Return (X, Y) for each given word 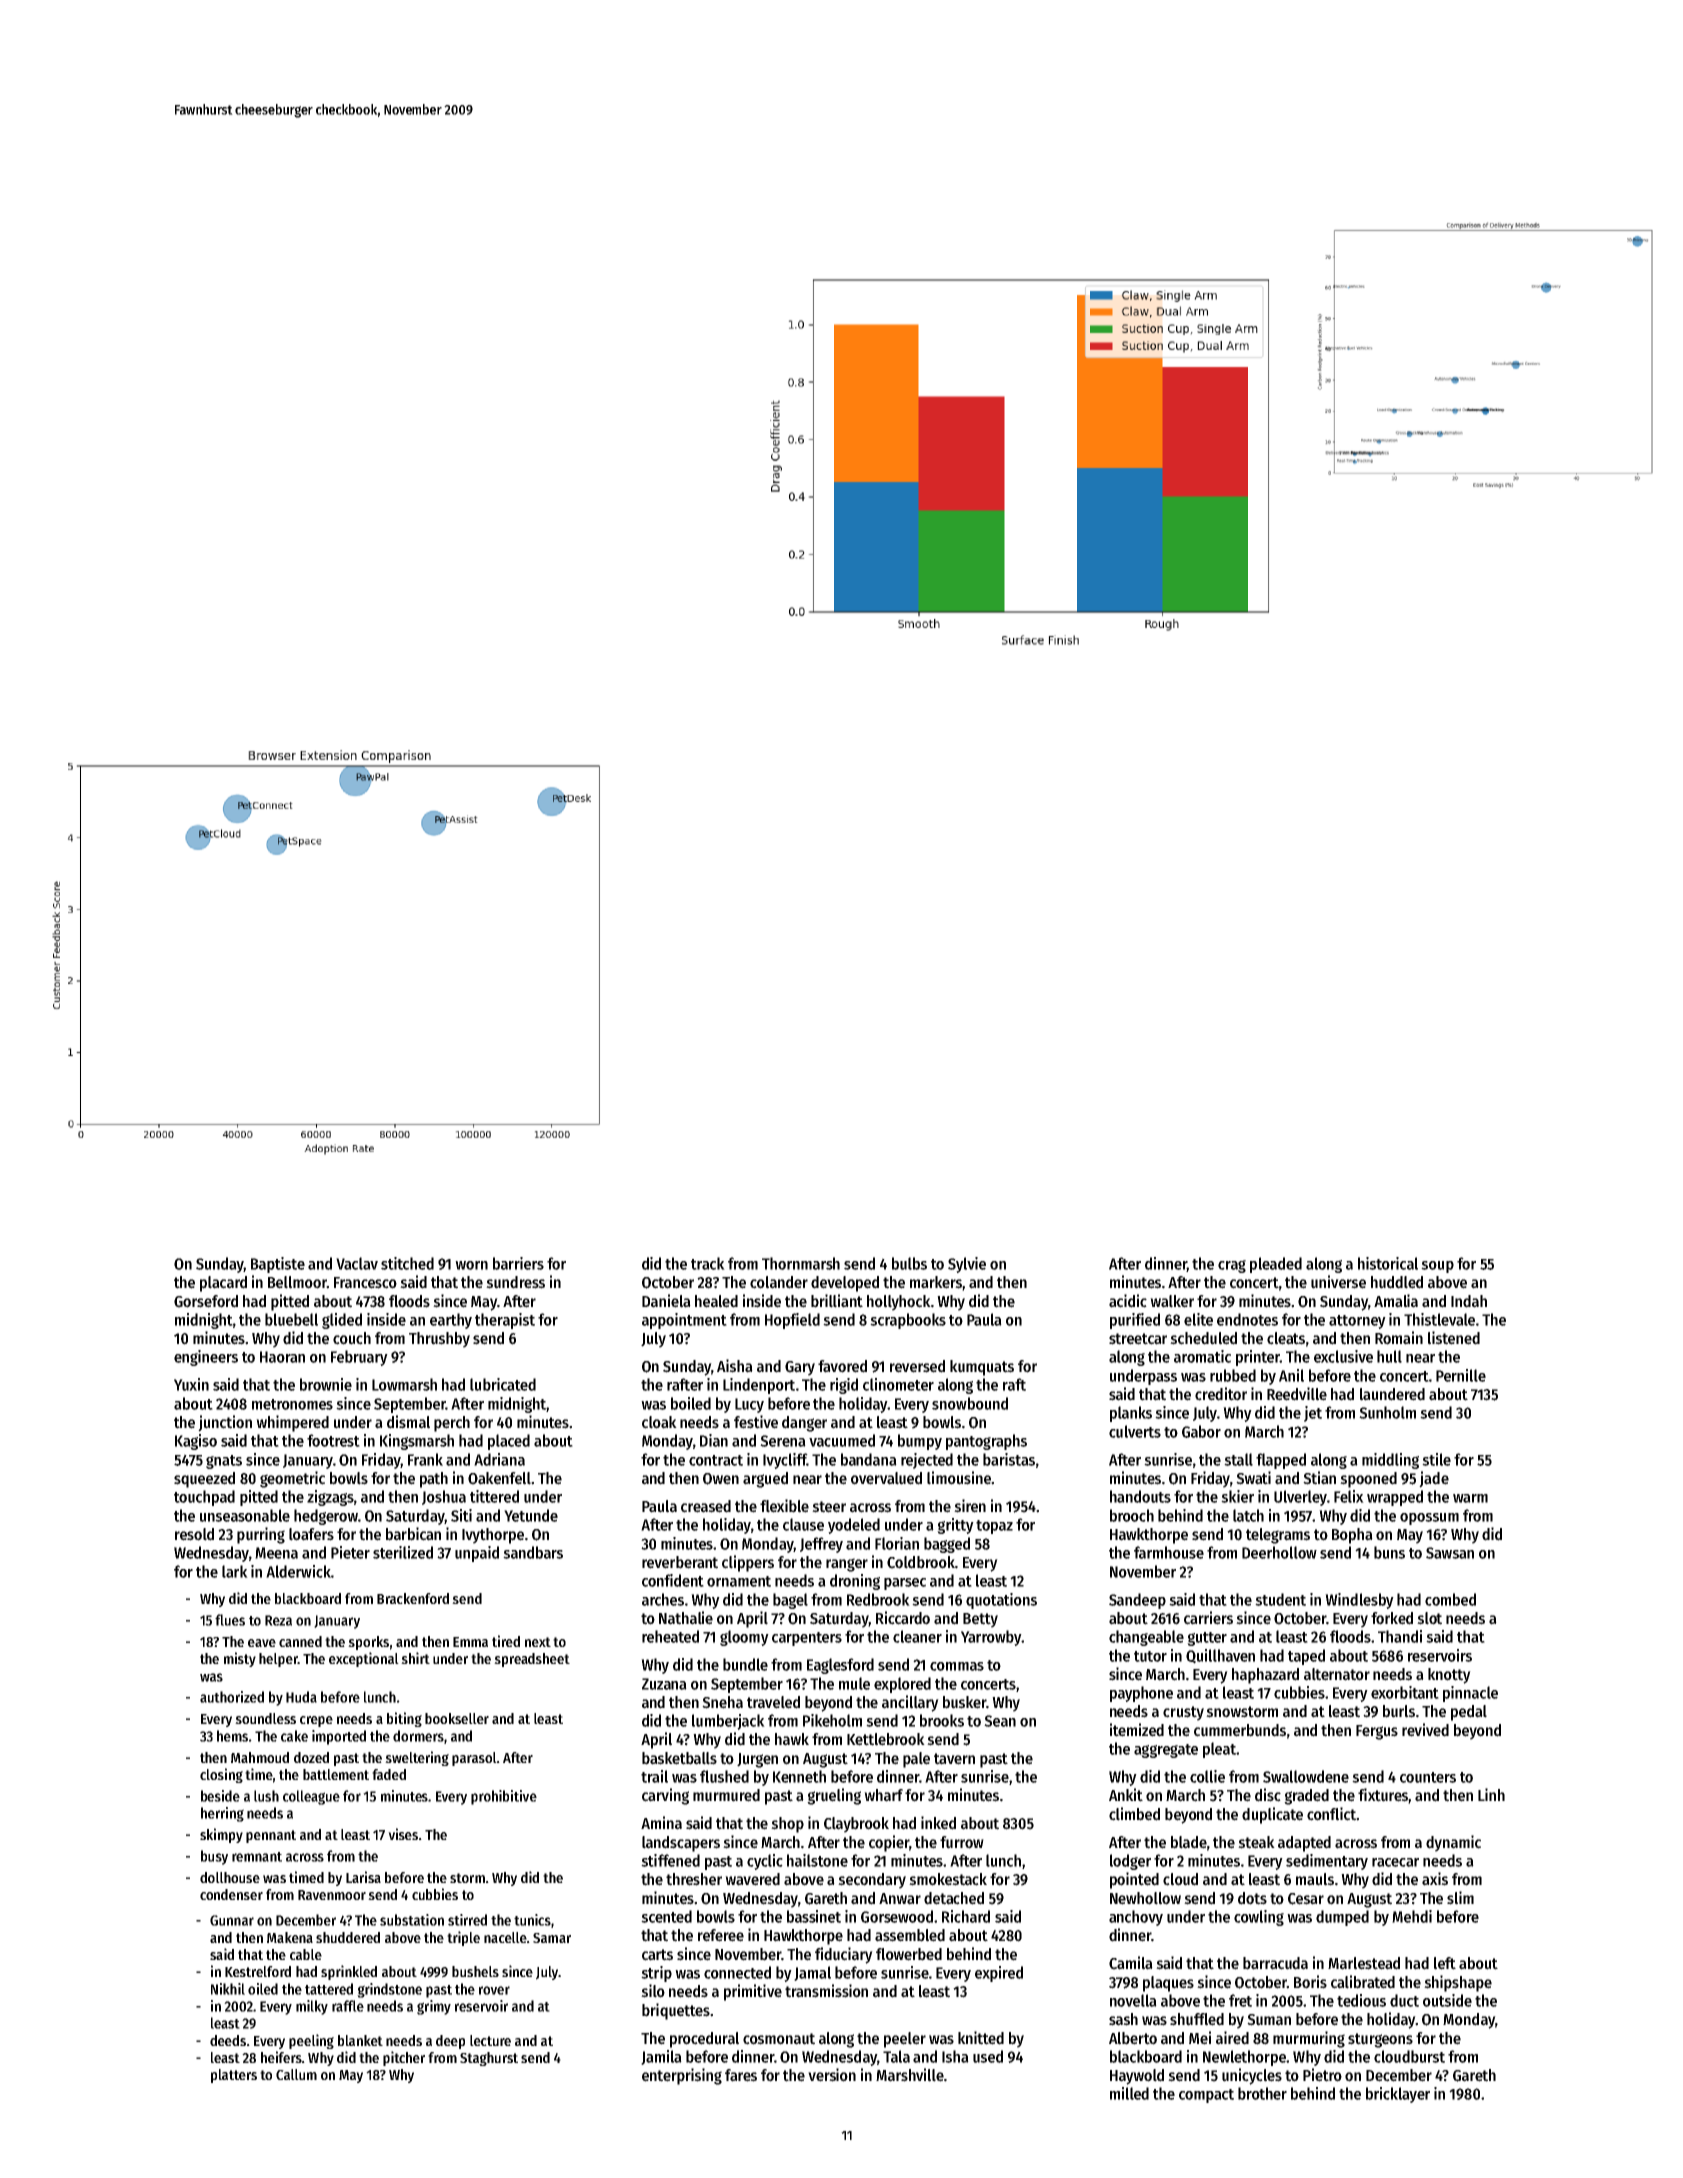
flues (230, 1620)
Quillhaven (1220, 1656)
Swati (1253, 1478)
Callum (296, 2074)
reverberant (680, 1562)
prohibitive (504, 1797)
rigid (844, 1386)
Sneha (722, 1702)
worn (471, 1265)
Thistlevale (1439, 1319)
